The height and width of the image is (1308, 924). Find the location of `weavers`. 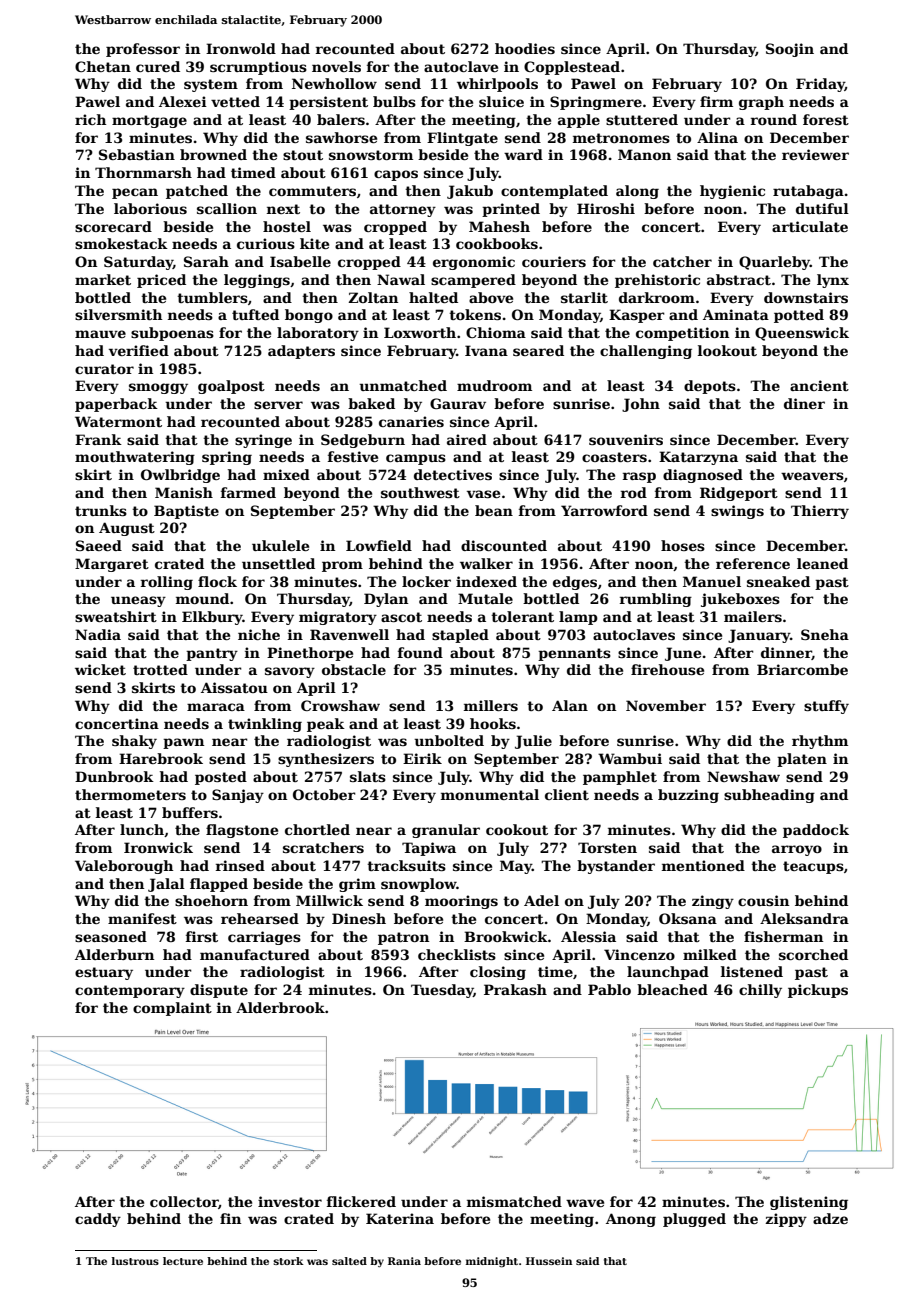

weavers is located at coordinates (812, 476).
